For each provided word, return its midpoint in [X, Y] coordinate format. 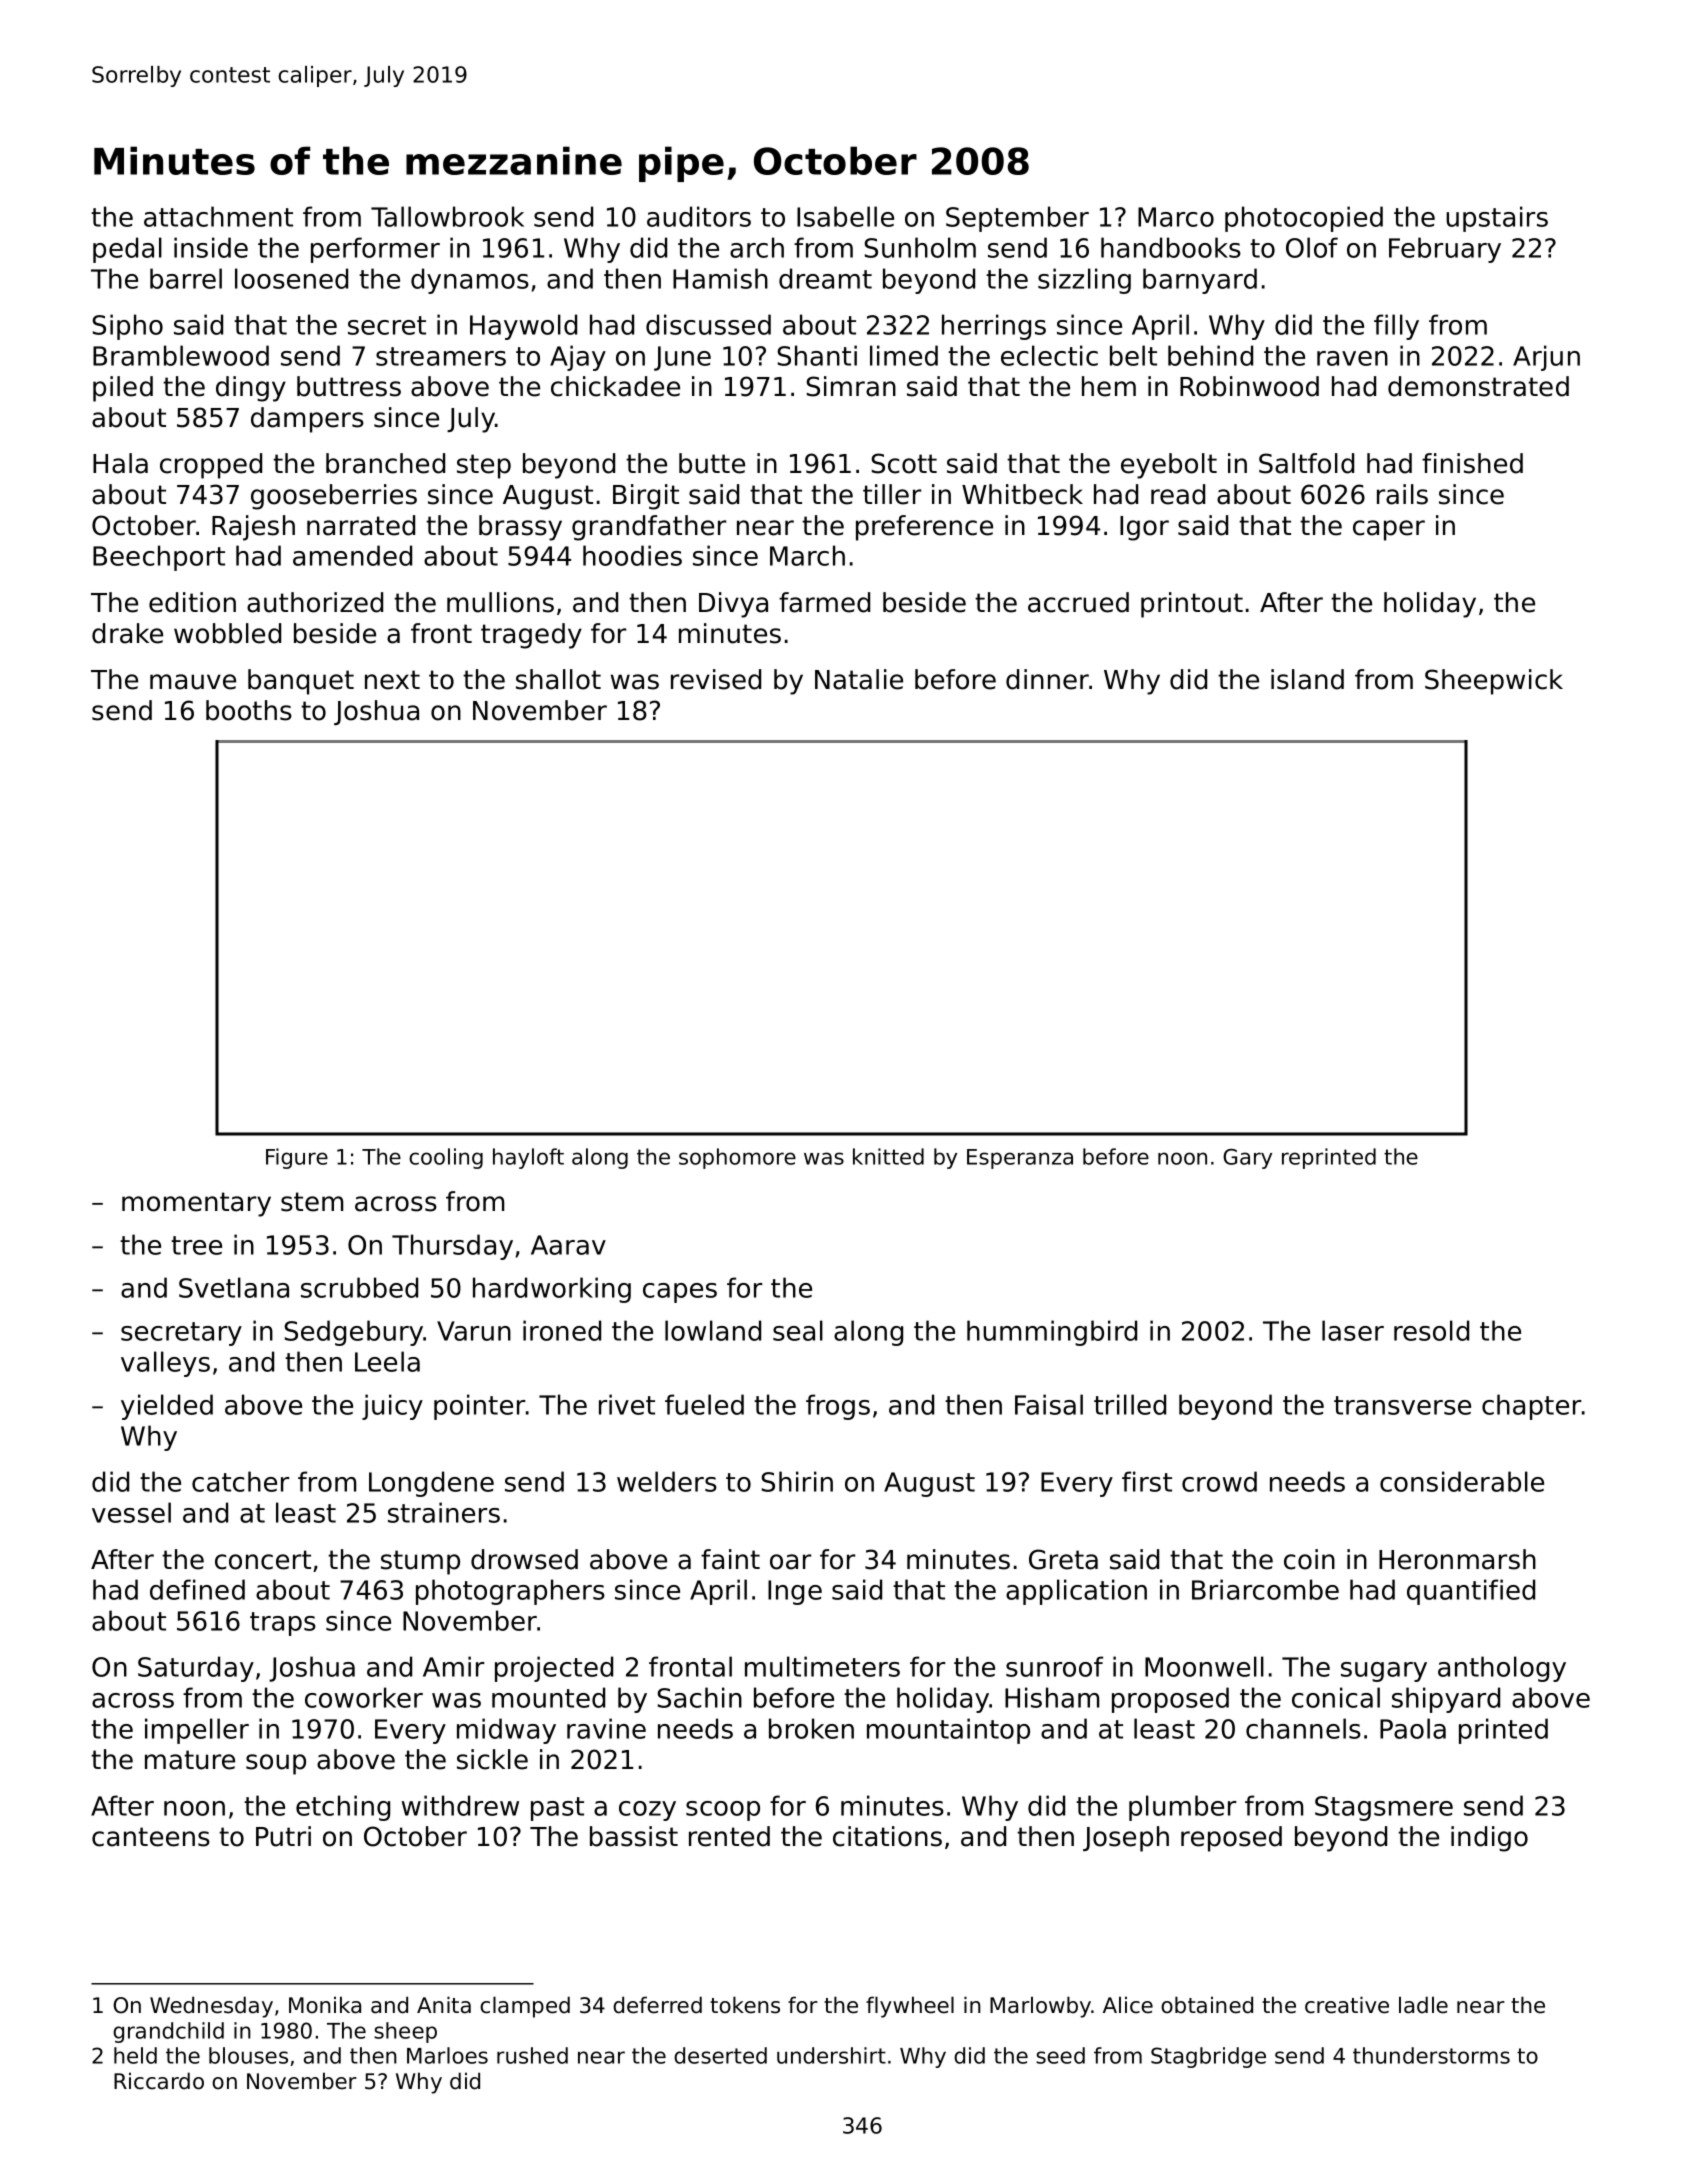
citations [887, 1836]
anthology [1502, 1669]
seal [798, 1330]
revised [716, 679]
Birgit [646, 497]
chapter [1531, 1407]
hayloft [528, 1158]
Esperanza [1020, 1159]
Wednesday [211, 2007]
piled [123, 389]
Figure [297, 1158]
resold [1431, 1330]
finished [1472, 463]
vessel [131, 1512]
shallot [558, 679]
